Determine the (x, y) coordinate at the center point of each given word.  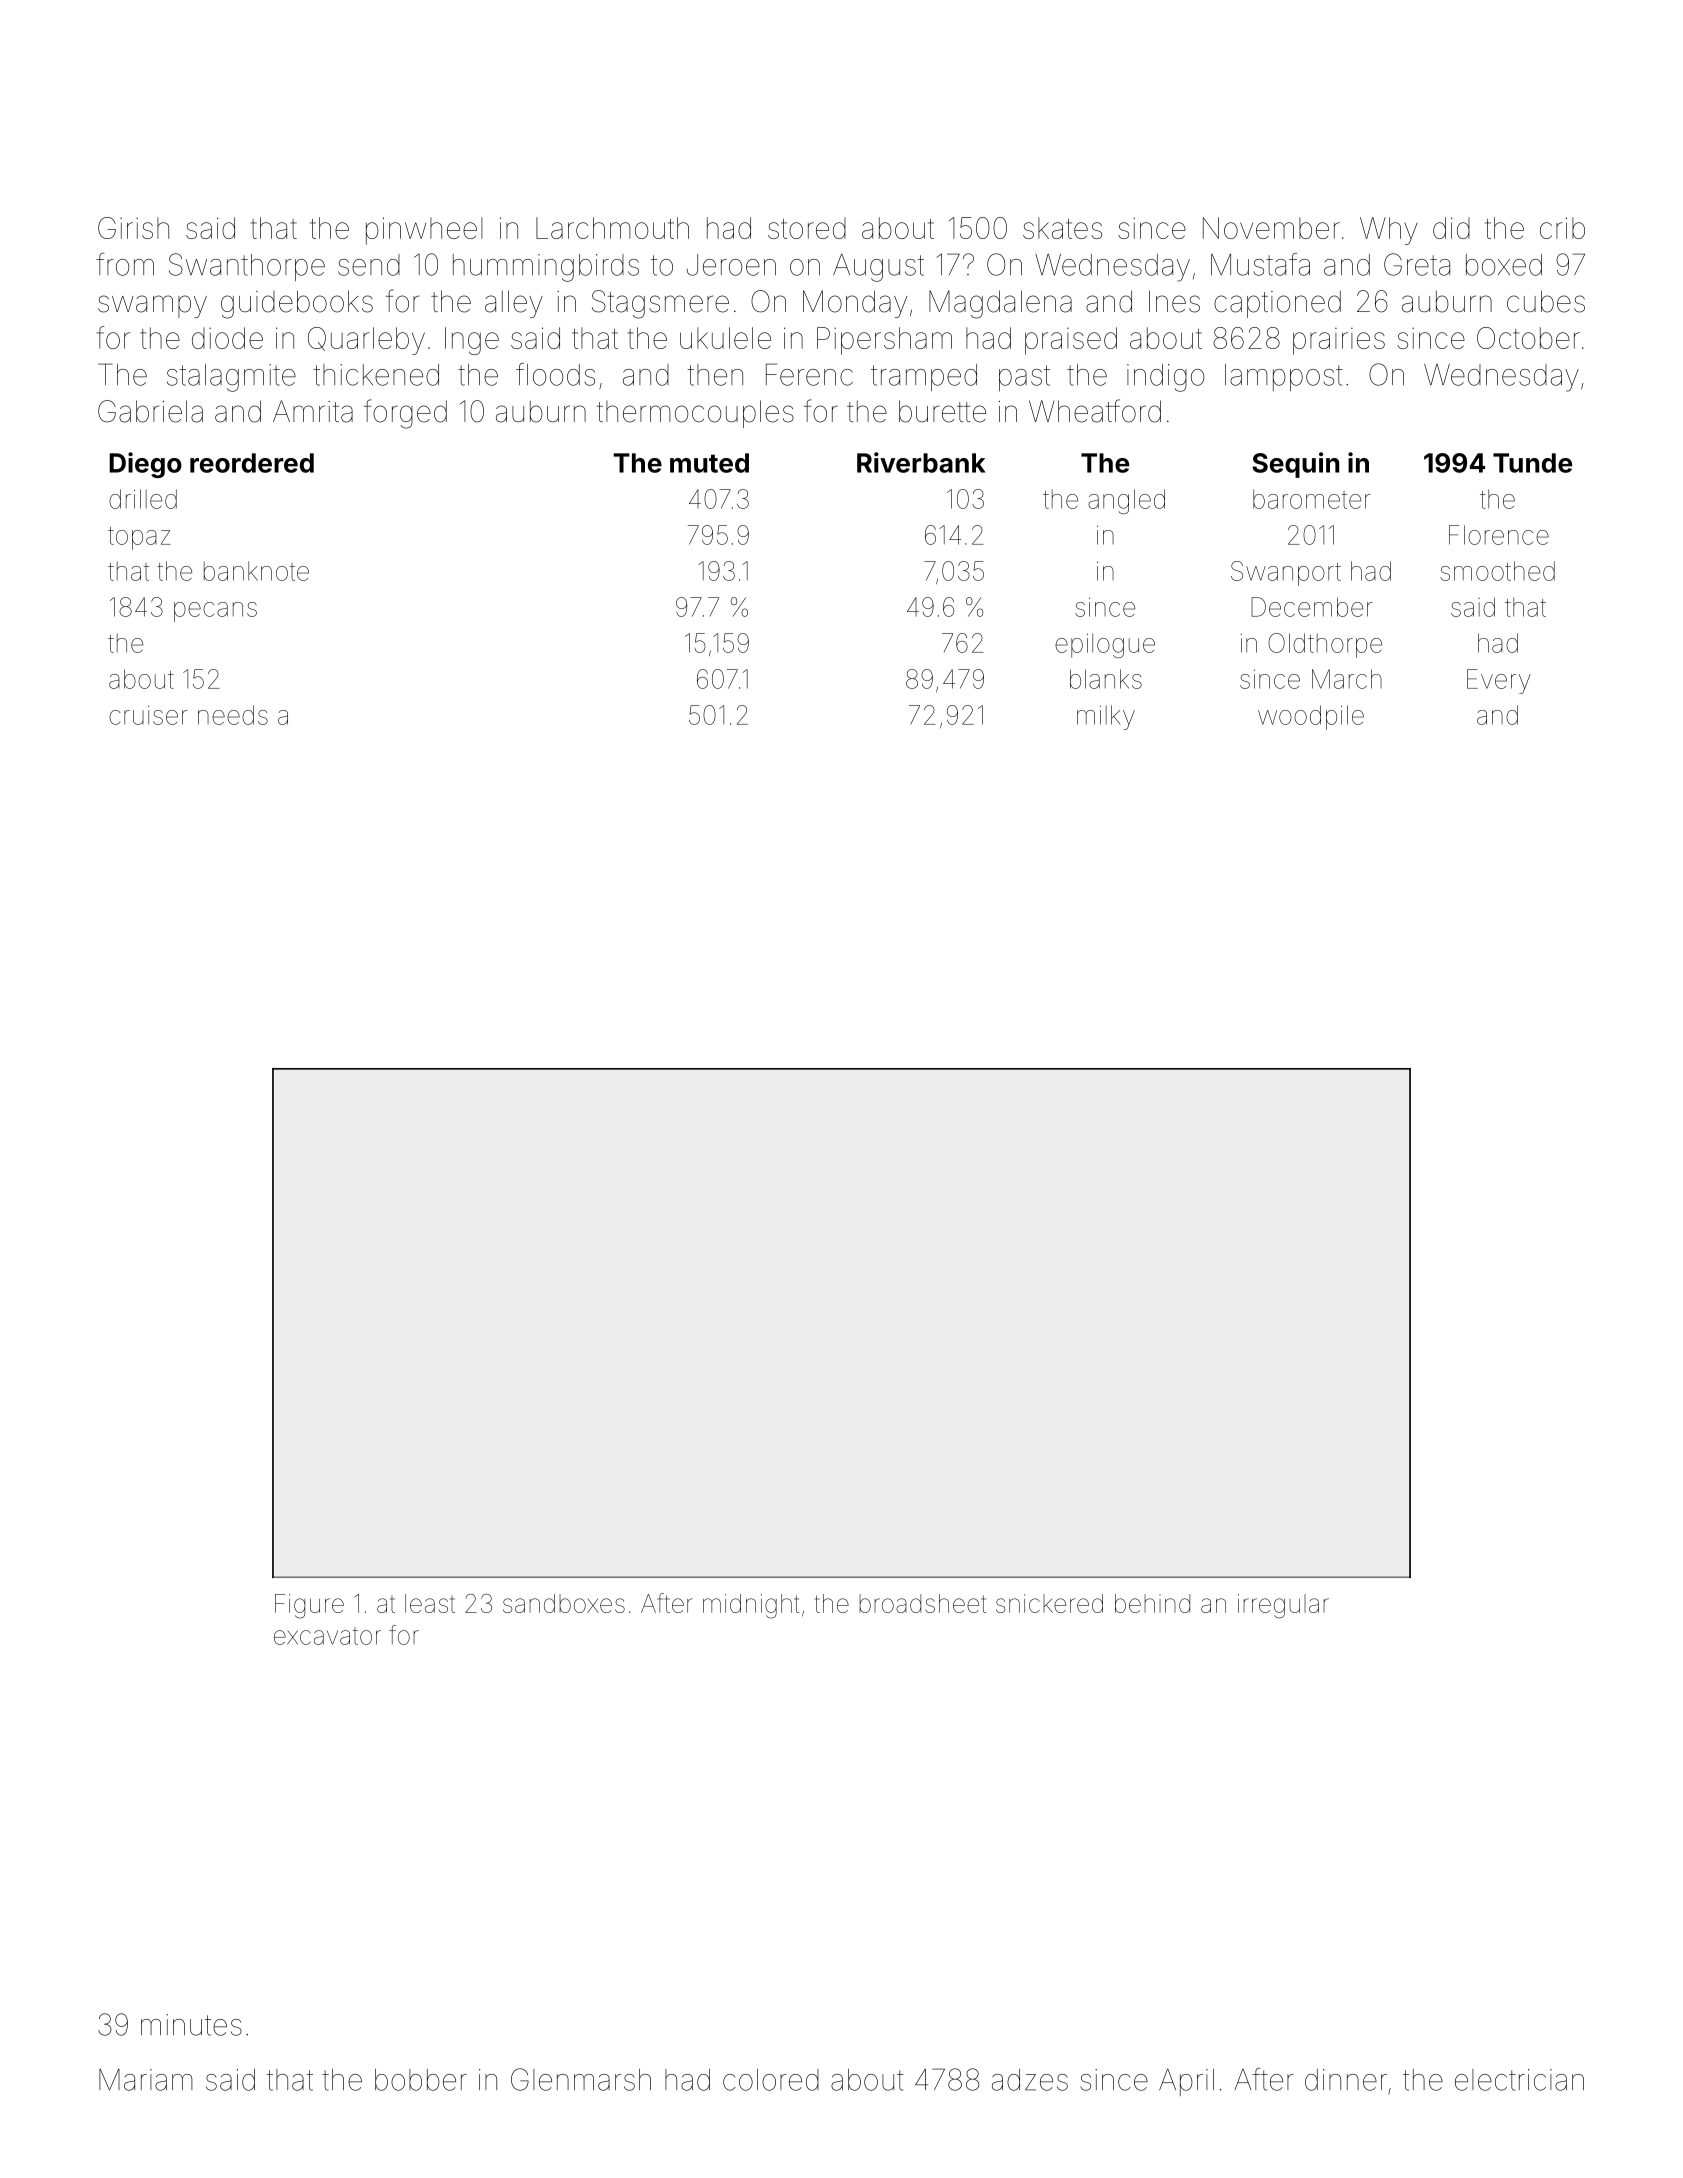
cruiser (148, 715)
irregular (1283, 1606)
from (125, 264)
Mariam (146, 2080)
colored (771, 2080)
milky (1106, 717)
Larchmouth (612, 228)
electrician (1519, 2080)
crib (1562, 228)
